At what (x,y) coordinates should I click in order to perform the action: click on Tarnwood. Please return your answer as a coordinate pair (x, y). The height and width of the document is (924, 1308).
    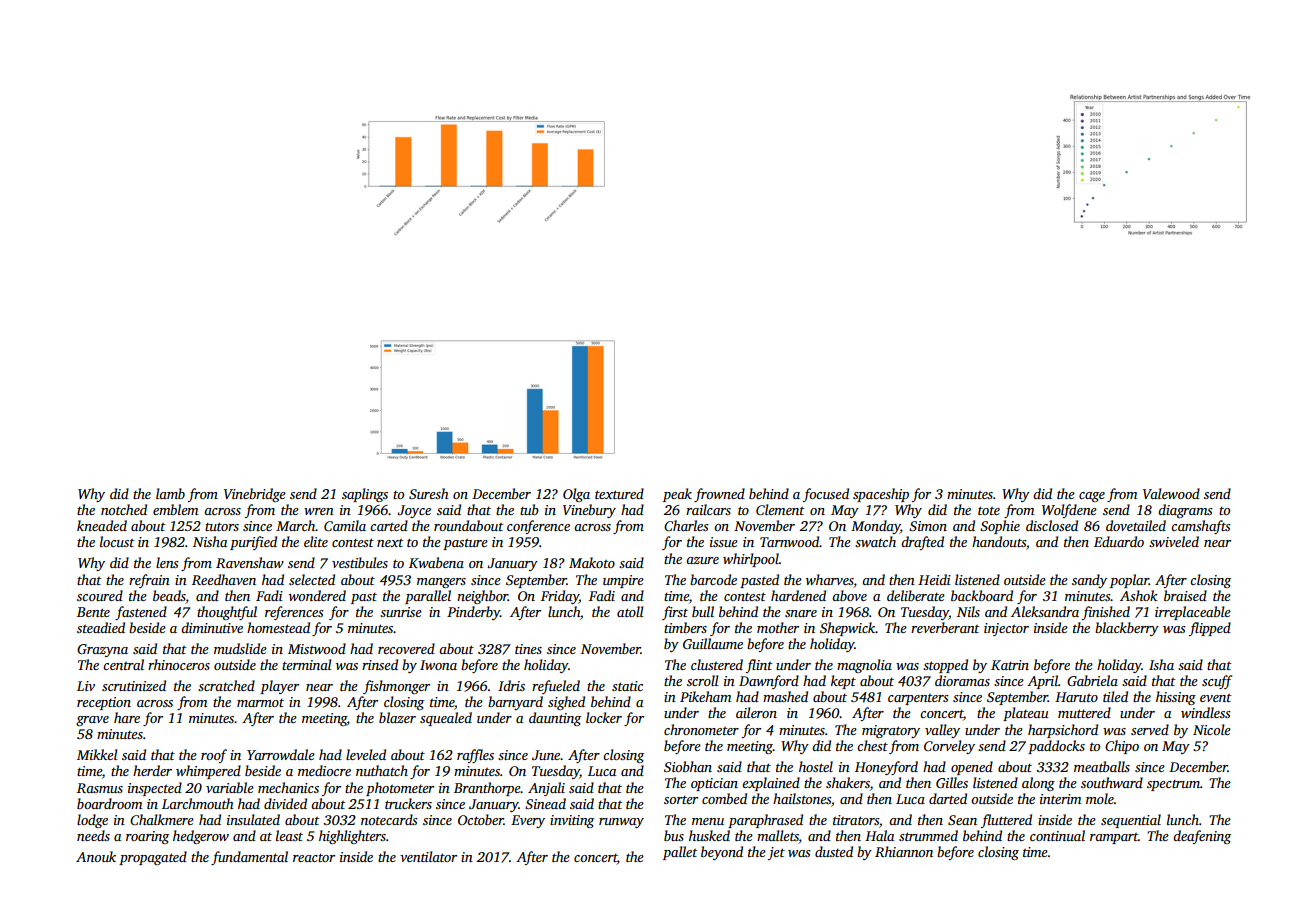
    Looking at the image, I should click on (790, 541).
